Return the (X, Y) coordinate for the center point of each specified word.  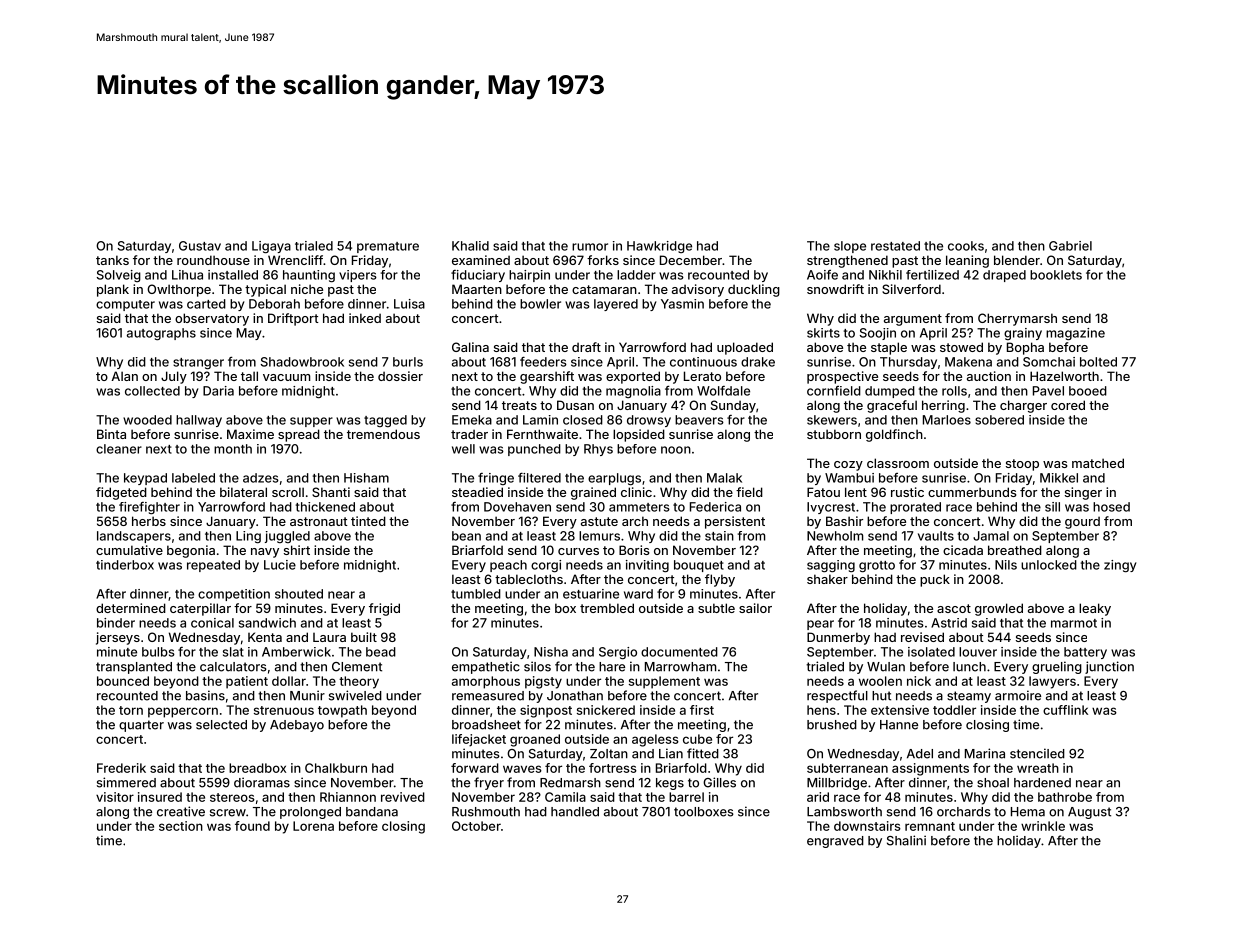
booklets (1056, 275)
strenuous (284, 710)
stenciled (1037, 753)
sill (1052, 507)
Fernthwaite (542, 434)
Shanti (331, 492)
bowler (540, 304)
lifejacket (479, 740)
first (702, 710)
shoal (993, 783)
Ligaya (271, 247)
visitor (115, 797)
